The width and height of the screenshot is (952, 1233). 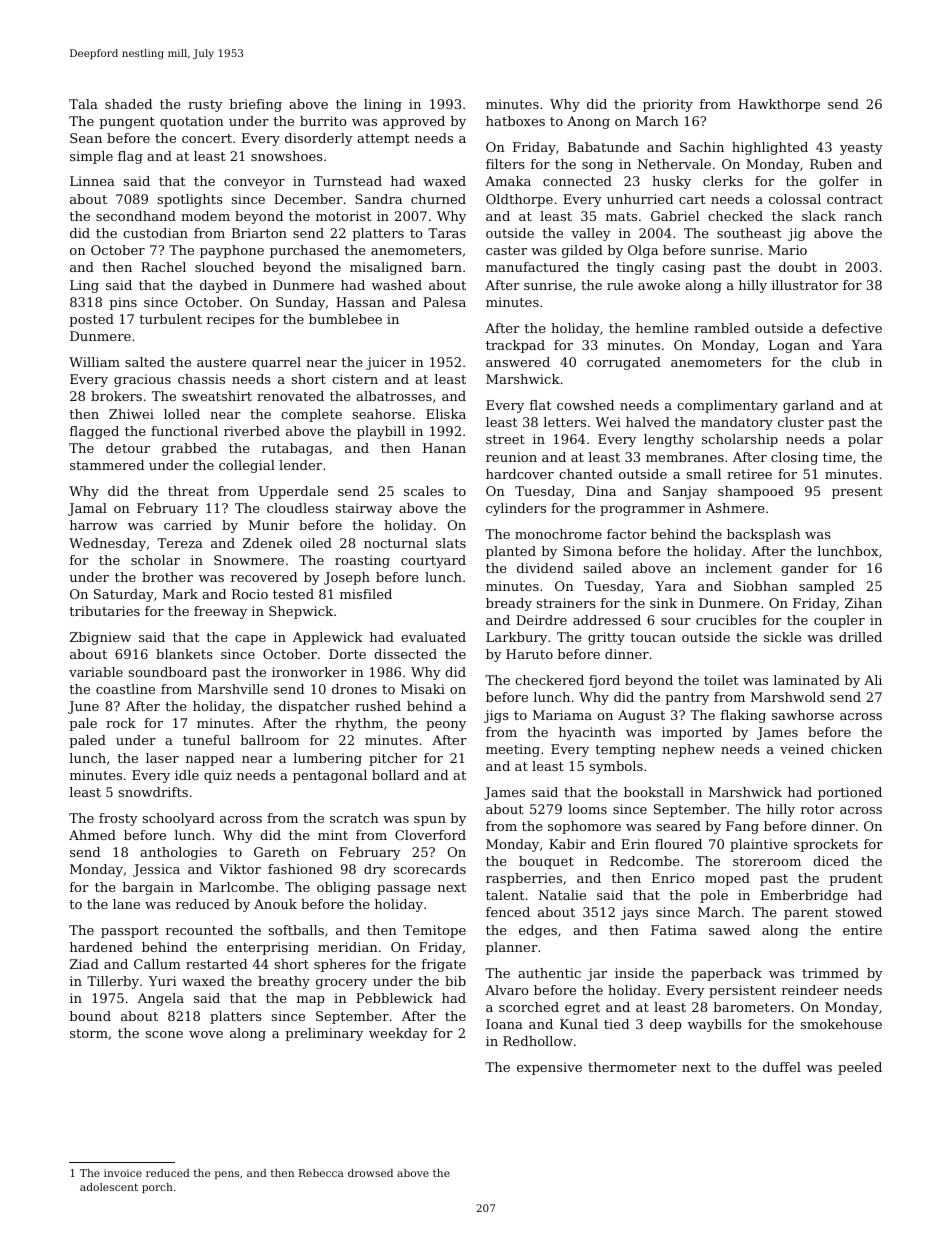 What do you see at coordinates (101, 947) in the screenshot?
I see `hardened` at bounding box center [101, 947].
